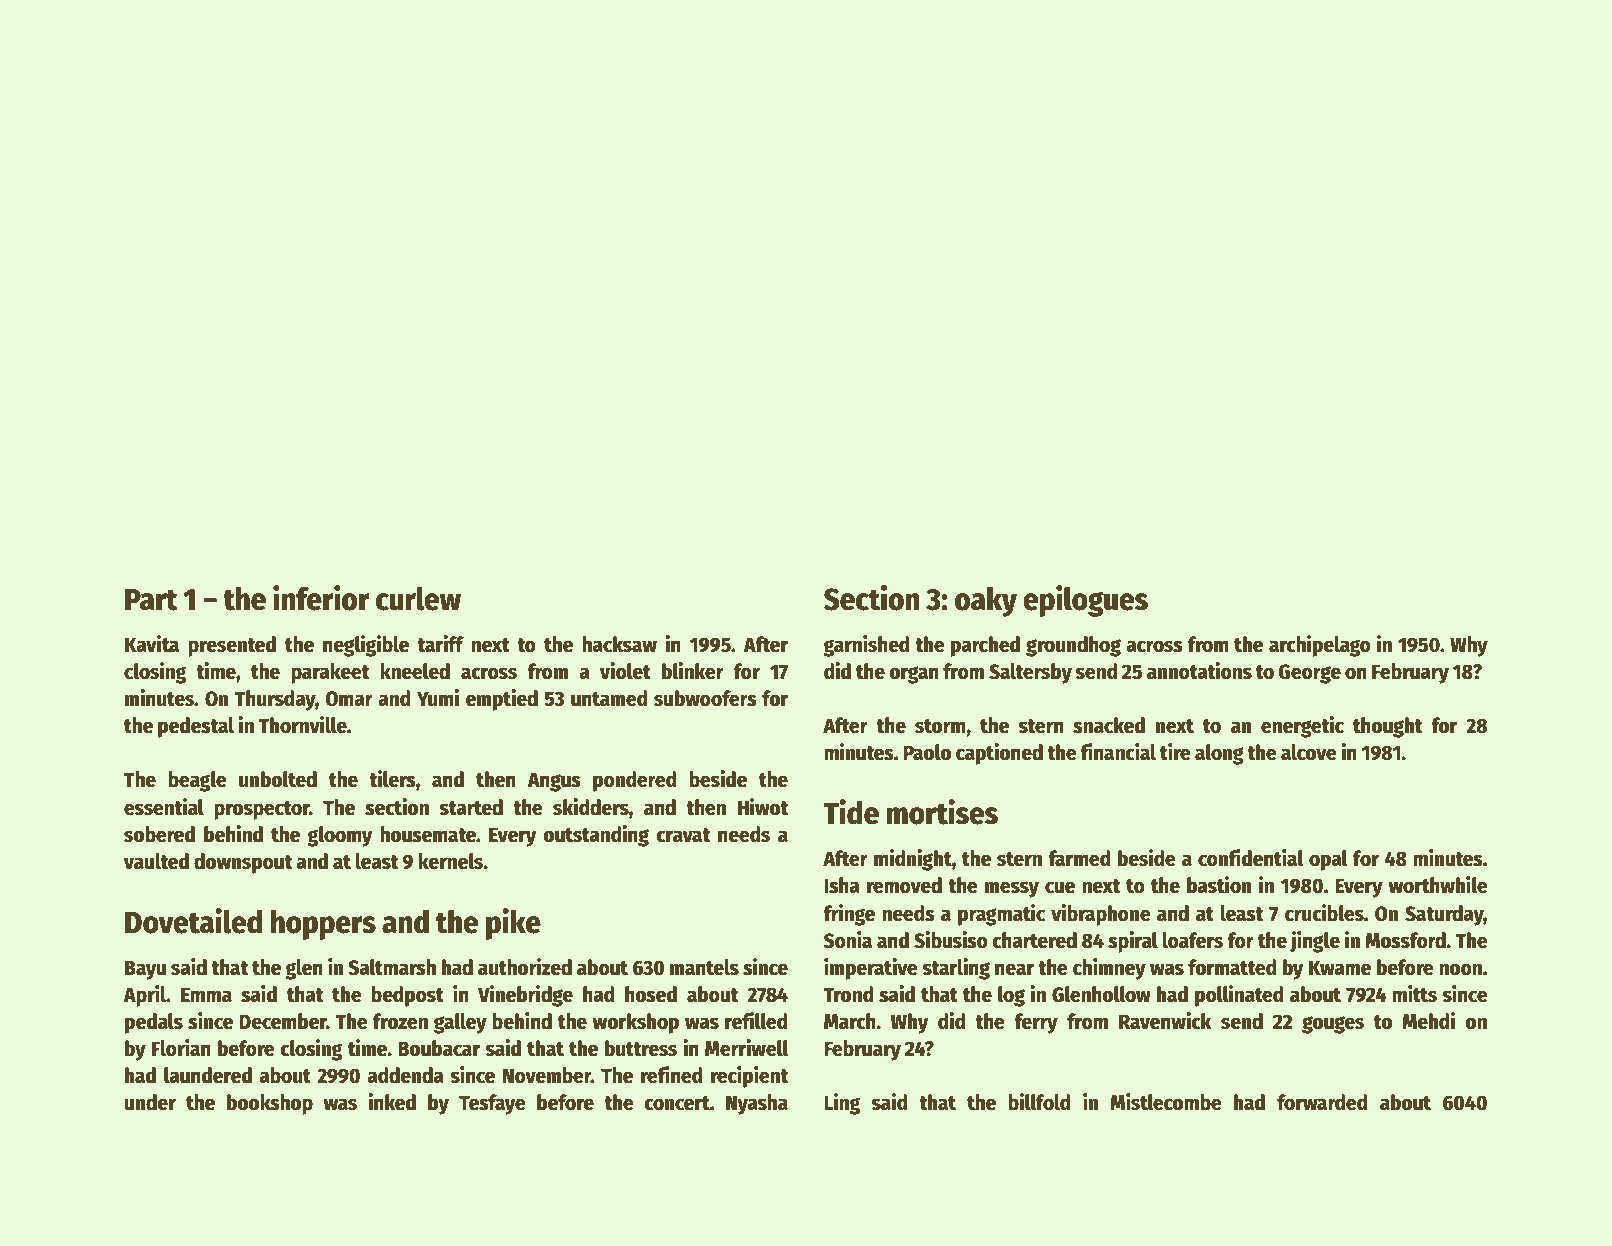 The width and height of the screenshot is (1612, 1246). Describe the element at coordinates (1199, 671) in the screenshot. I see `annotations` at that location.
